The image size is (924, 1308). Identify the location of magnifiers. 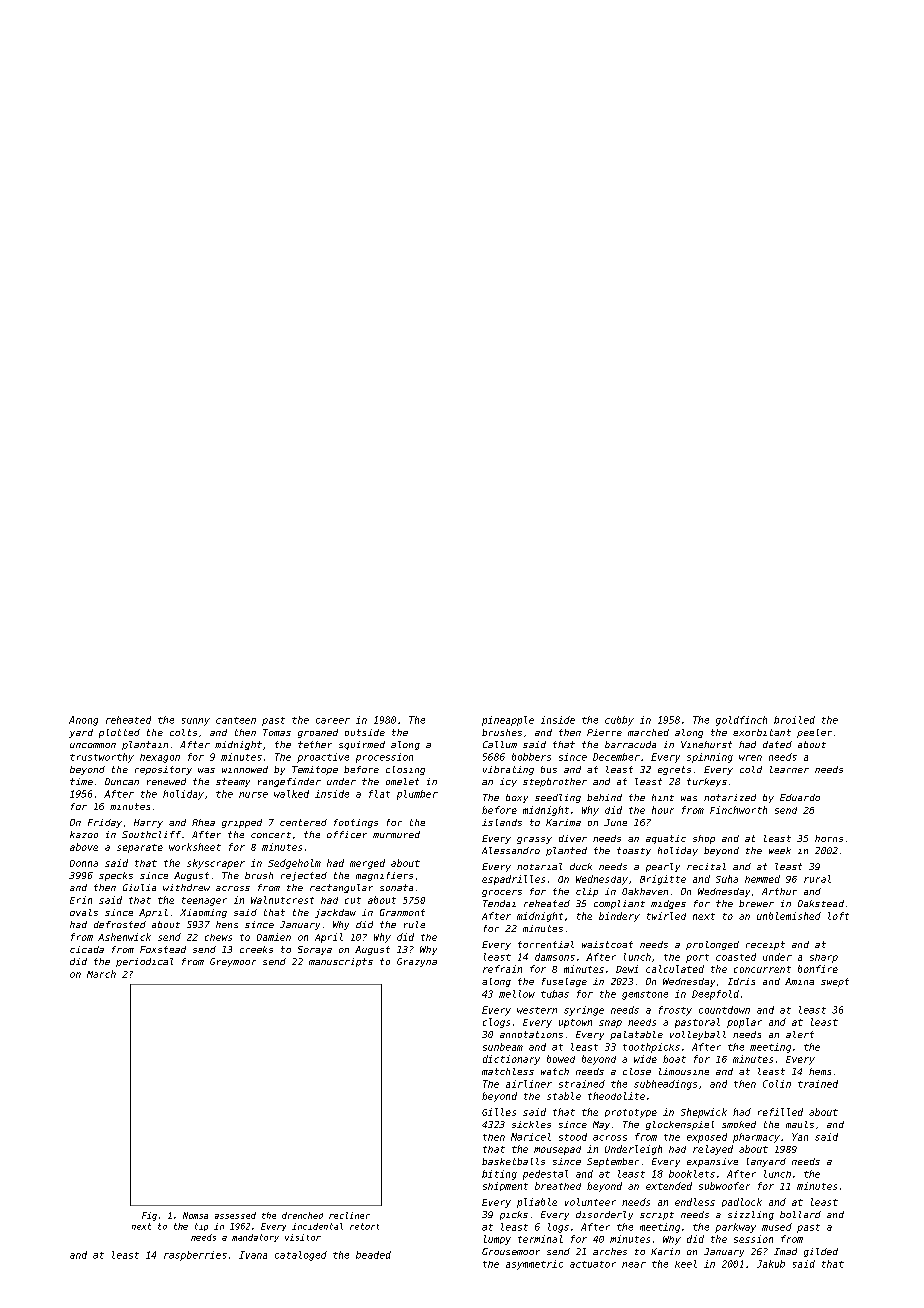
(384, 876).
